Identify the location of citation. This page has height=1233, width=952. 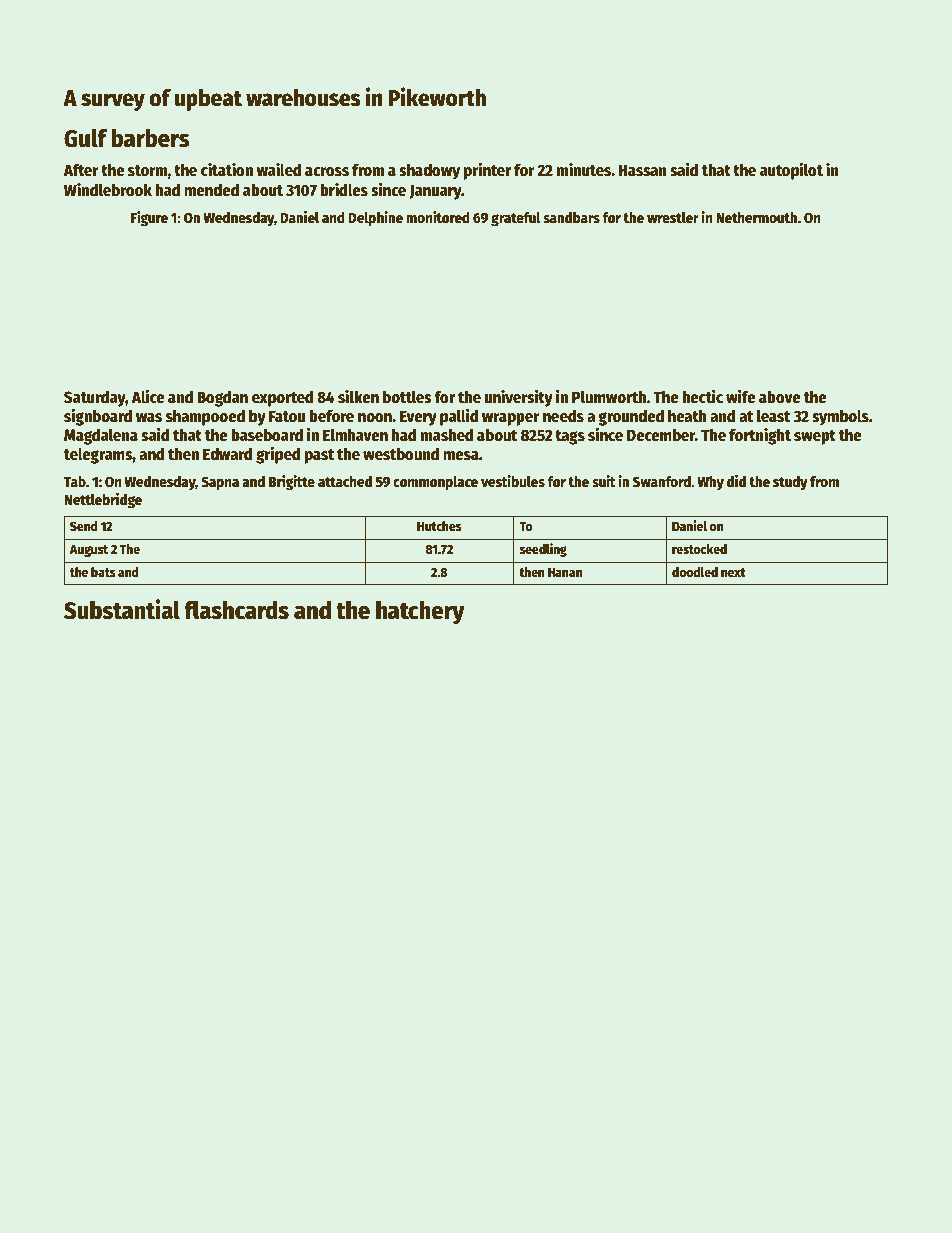
(227, 170).
